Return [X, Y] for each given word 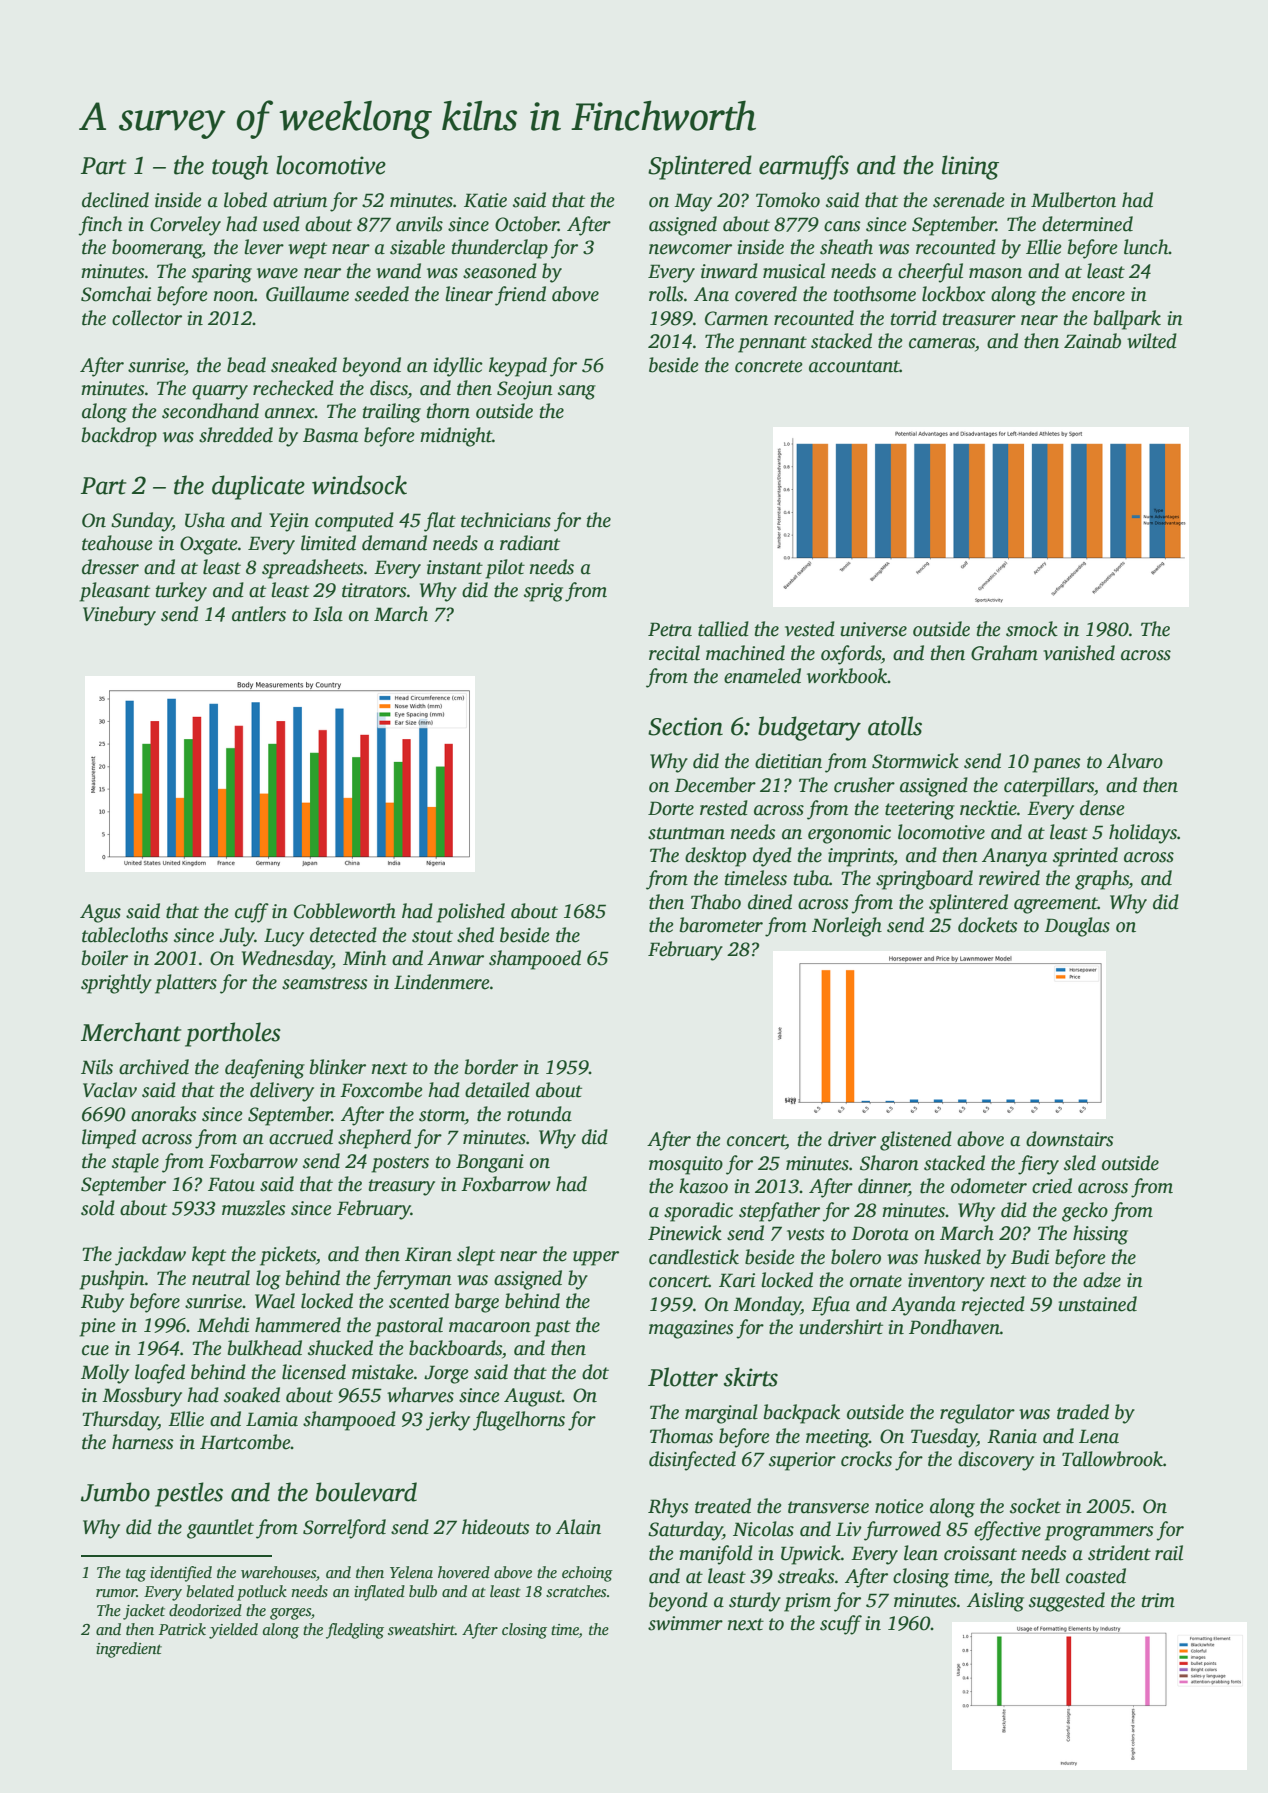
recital [674, 653]
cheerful [930, 273]
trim [1158, 1600]
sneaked [304, 365]
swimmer [685, 1623]
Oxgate [209, 545]
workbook [847, 676]
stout [432, 936]
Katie [485, 200]
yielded [233, 1631]
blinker [338, 1067]
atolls [895, 726]
